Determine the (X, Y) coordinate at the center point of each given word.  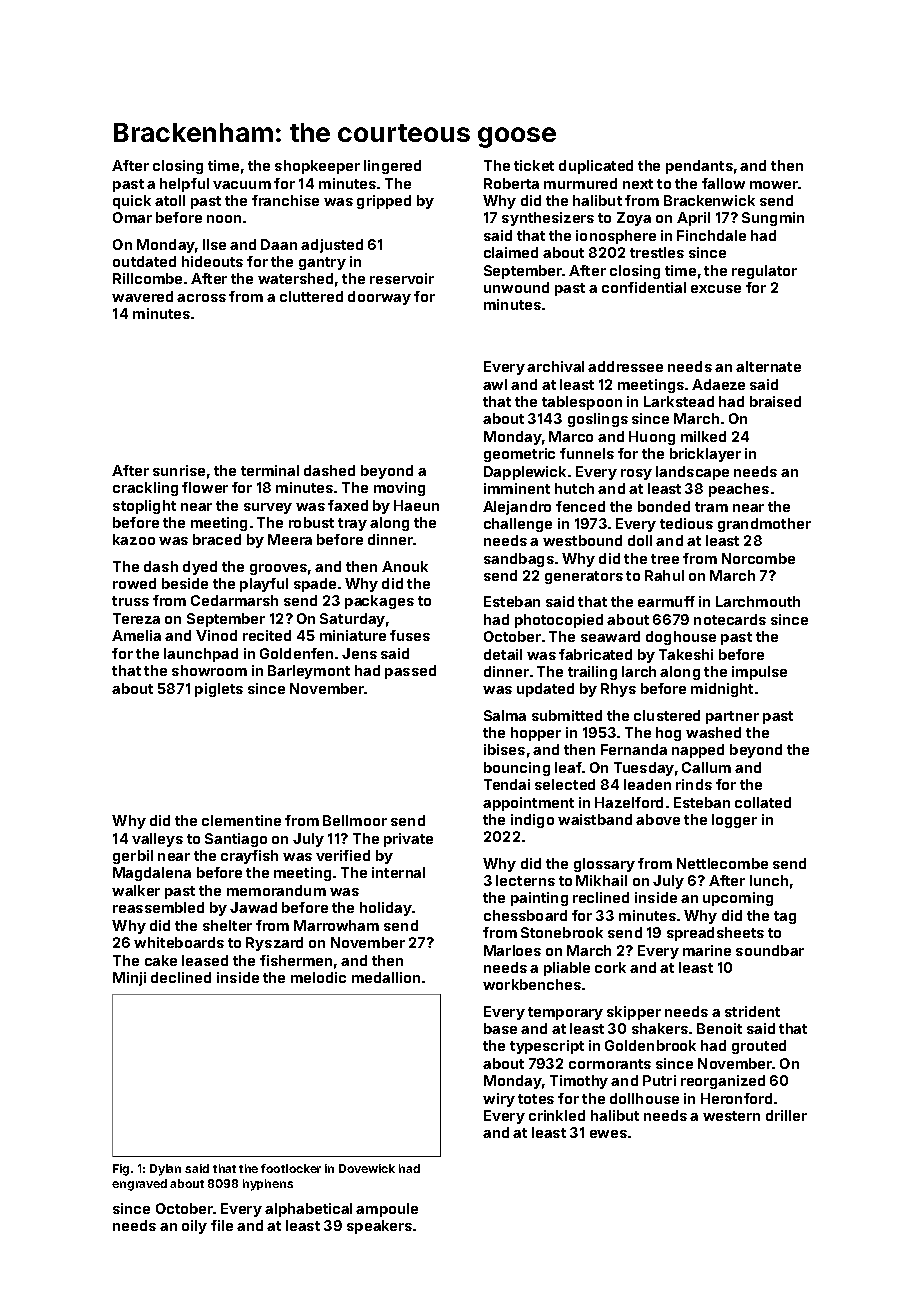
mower (774, 185)
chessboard (525, 915)
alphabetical (308, 1210)
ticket (534, 165)
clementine (241, 820)
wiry (499, 1100)
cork (610, 967)
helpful (184, 185)
